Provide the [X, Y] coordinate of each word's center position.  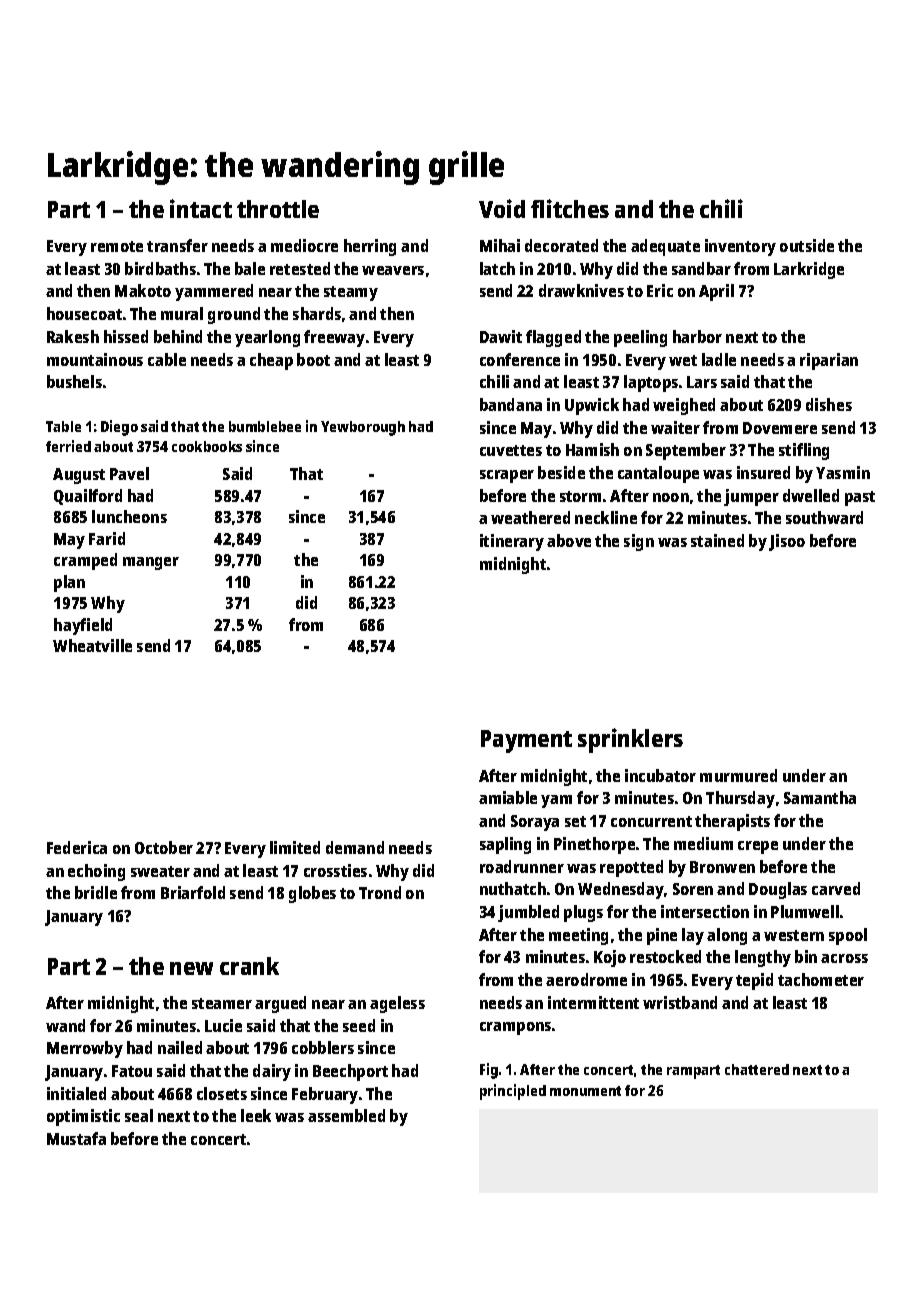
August [79, 476]
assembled [346, 1115]
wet [683, 360]
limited [295, 847]
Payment [526, 741]
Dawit [501, 336]
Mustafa [76, 1138]
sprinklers [630, 740]
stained [717, 540]
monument [585, 1091]
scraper [507, 476]
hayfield [83, 626]
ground [234, 315]
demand [355, 847]
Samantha [820, 797]
